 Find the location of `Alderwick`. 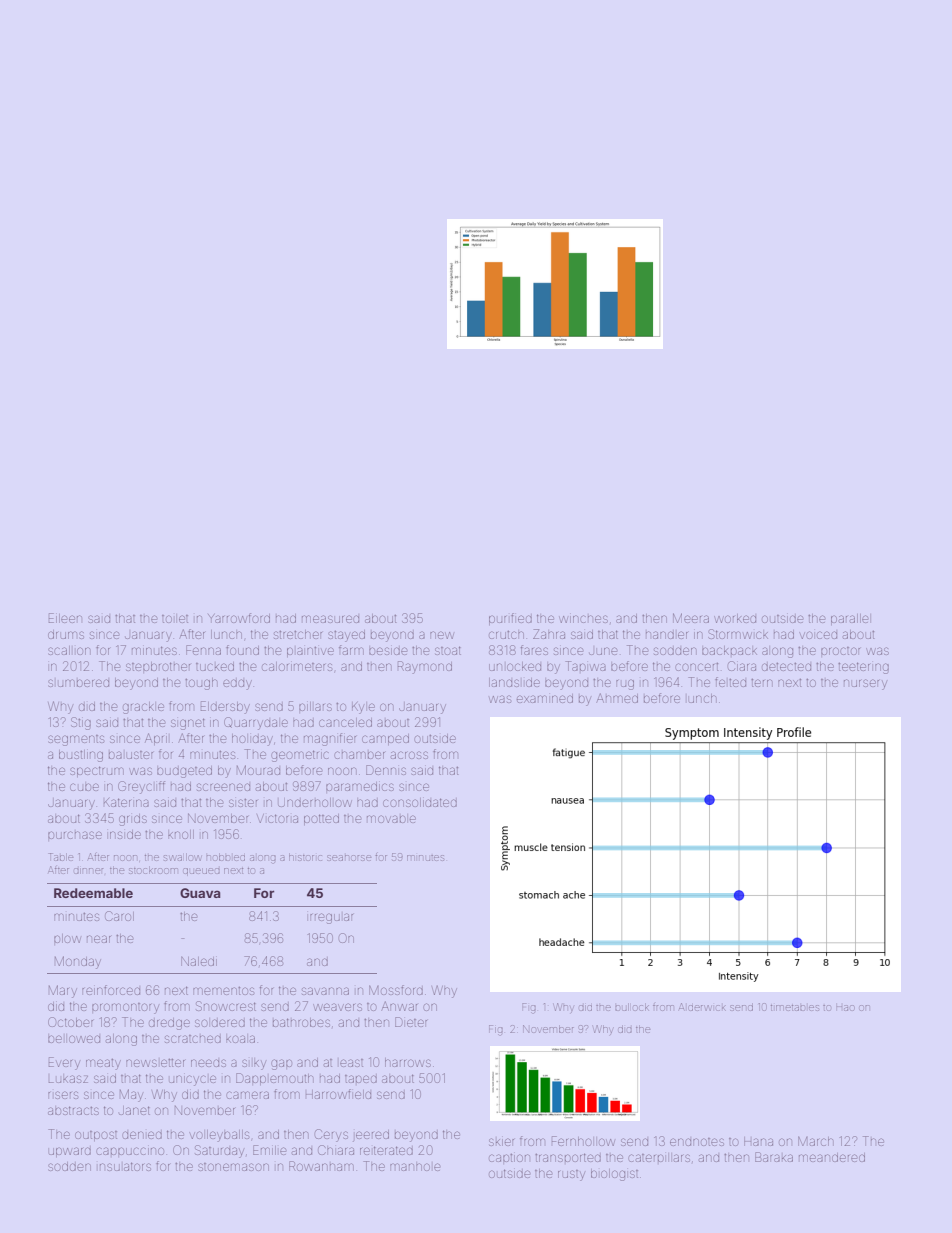

Alderwick is located at coordinates (702, 1007).
